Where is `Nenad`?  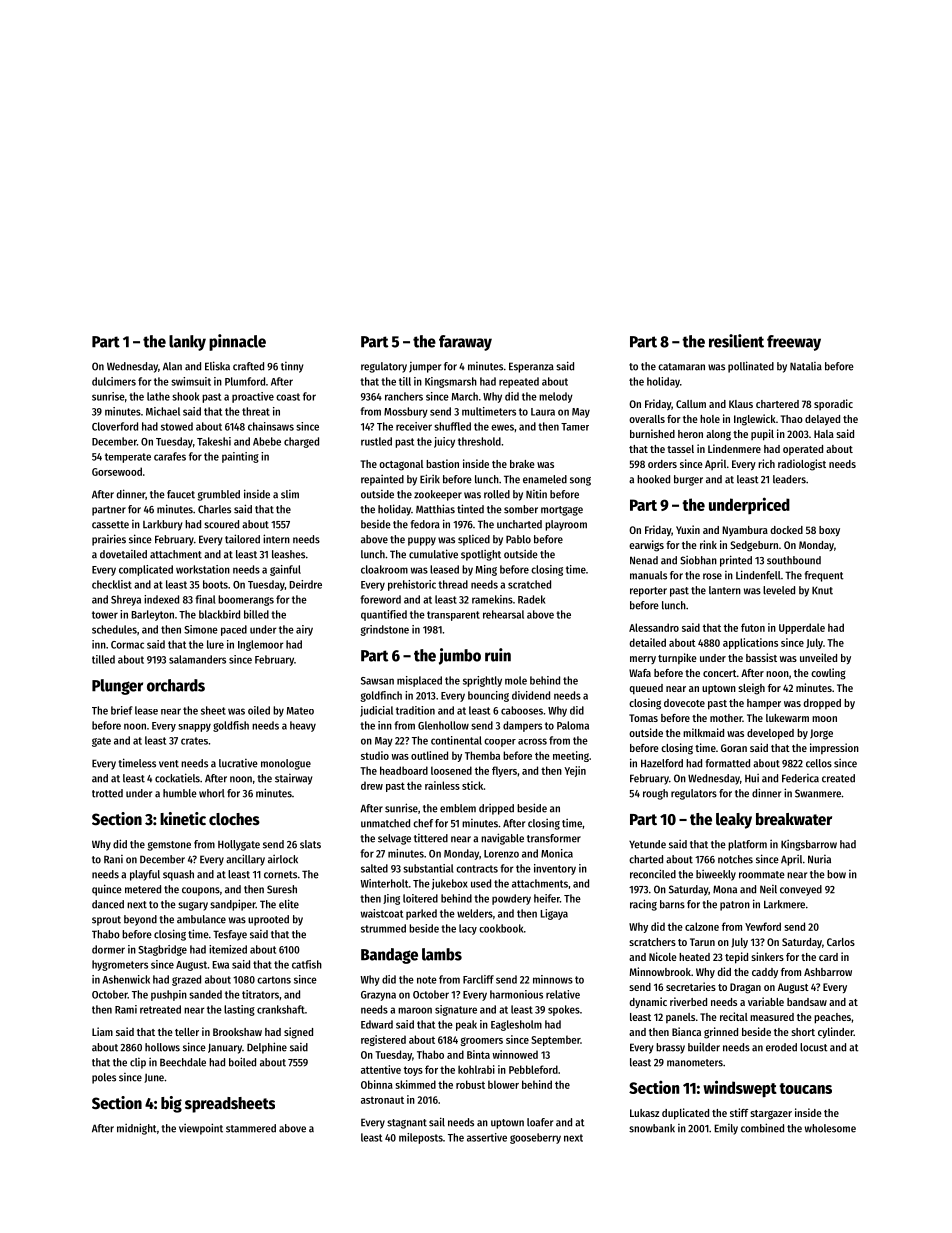
Nenad is located at coordinates (644, 560).
